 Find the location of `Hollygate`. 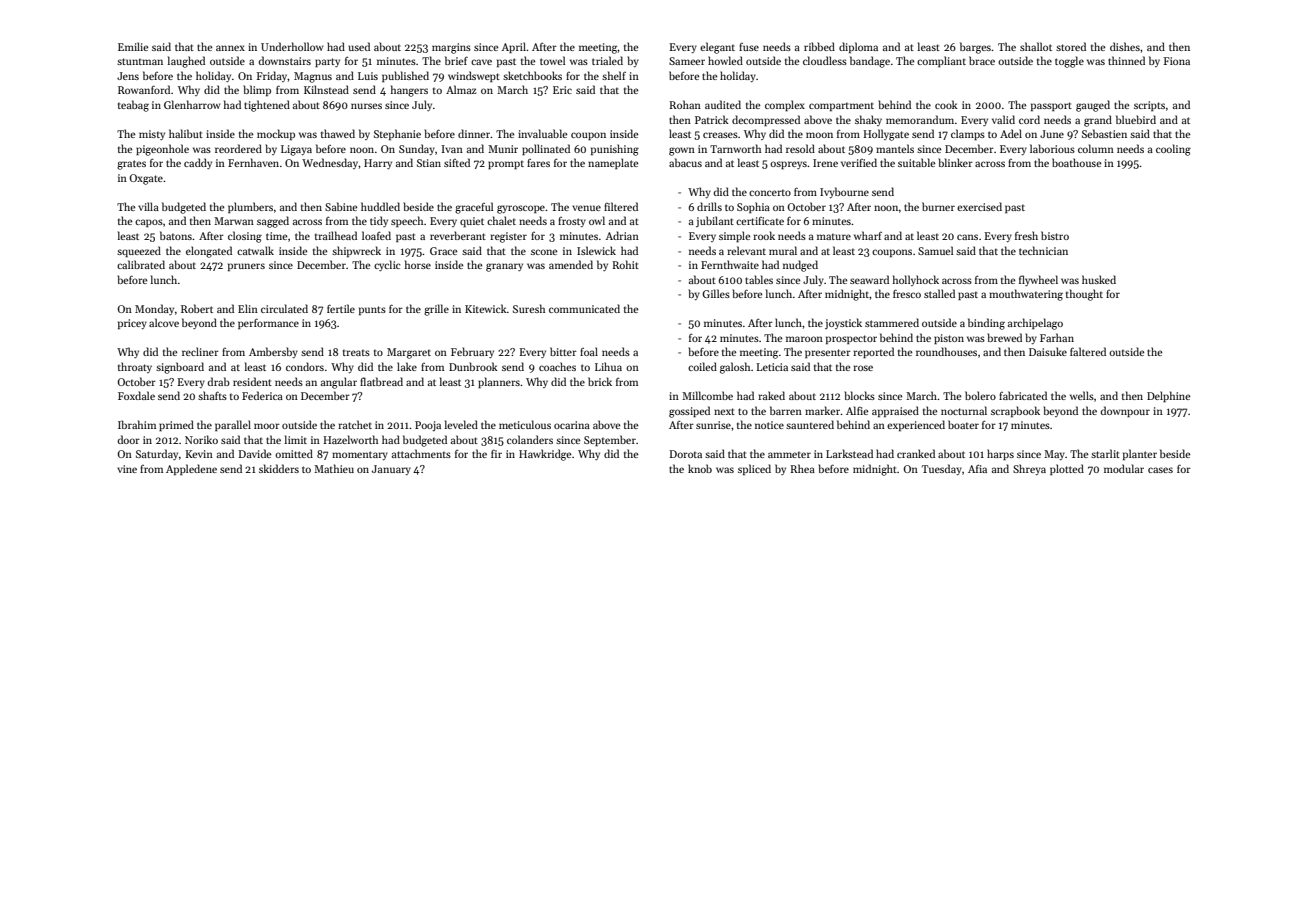

Hollygate is located at coordinates (886, 135).
